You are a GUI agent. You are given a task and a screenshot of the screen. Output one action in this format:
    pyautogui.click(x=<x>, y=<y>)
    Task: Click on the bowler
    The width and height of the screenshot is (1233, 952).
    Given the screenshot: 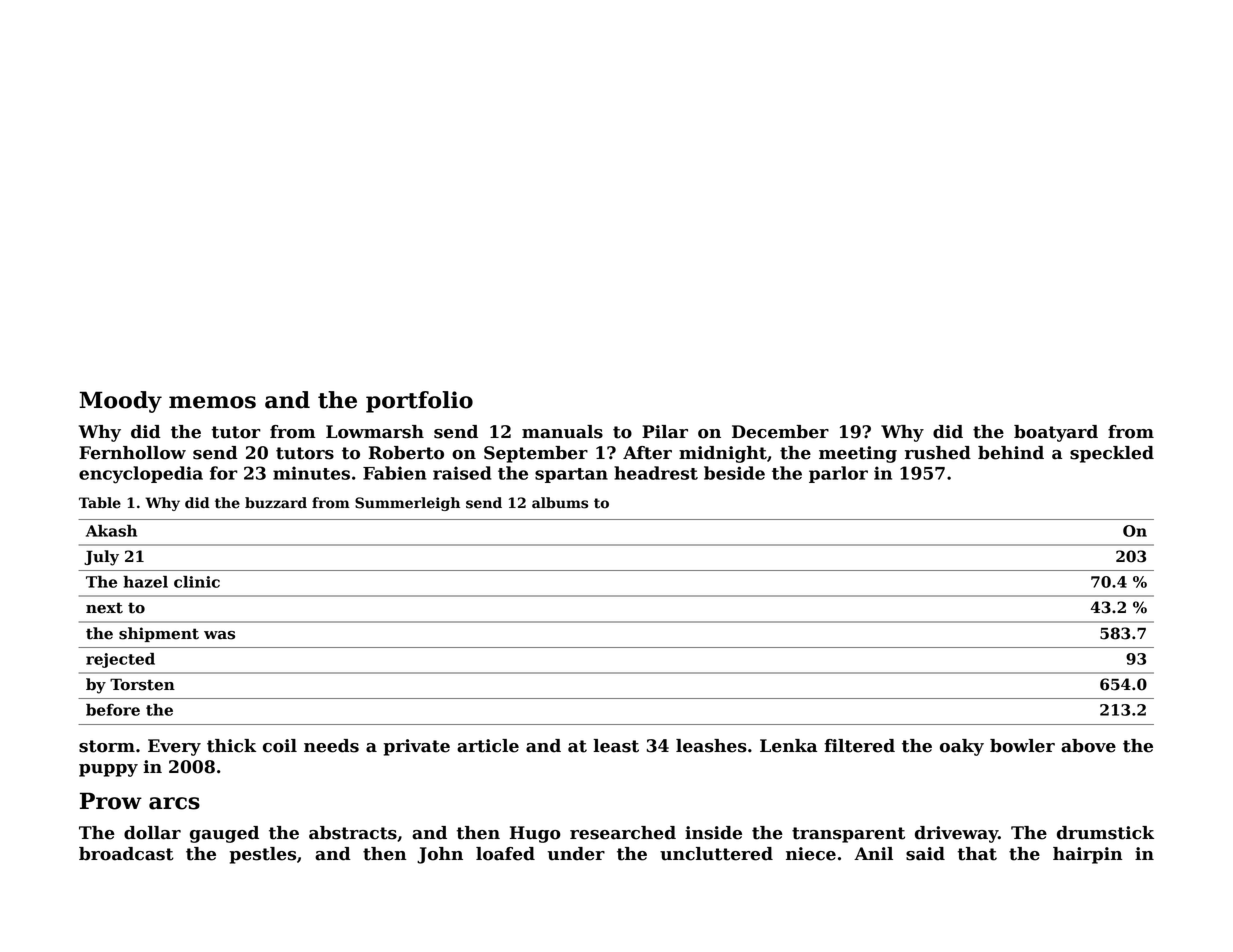 What is the action you would take?
    pyautogui.click(x=1022, y=746)
